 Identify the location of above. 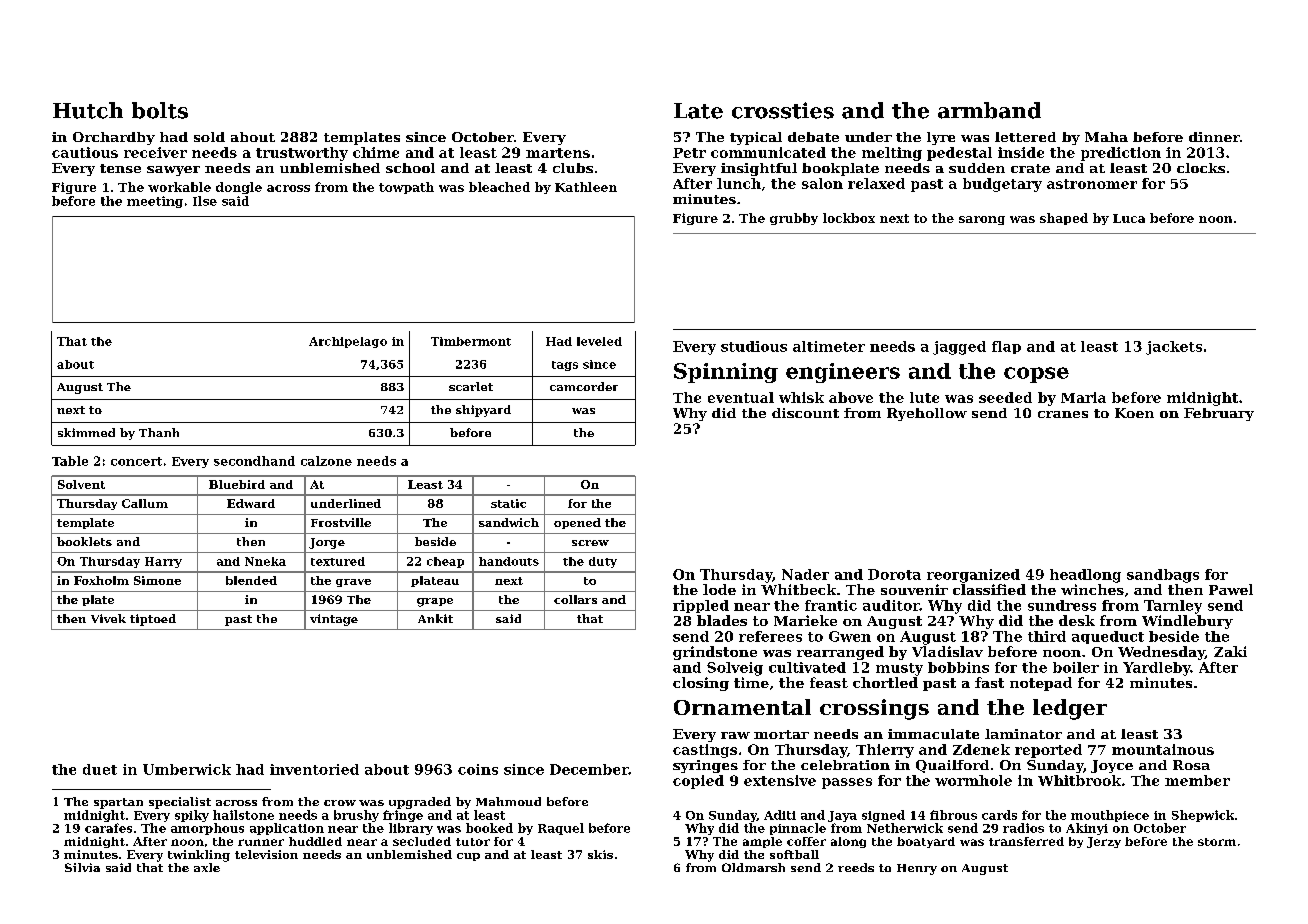
(851, 397).
